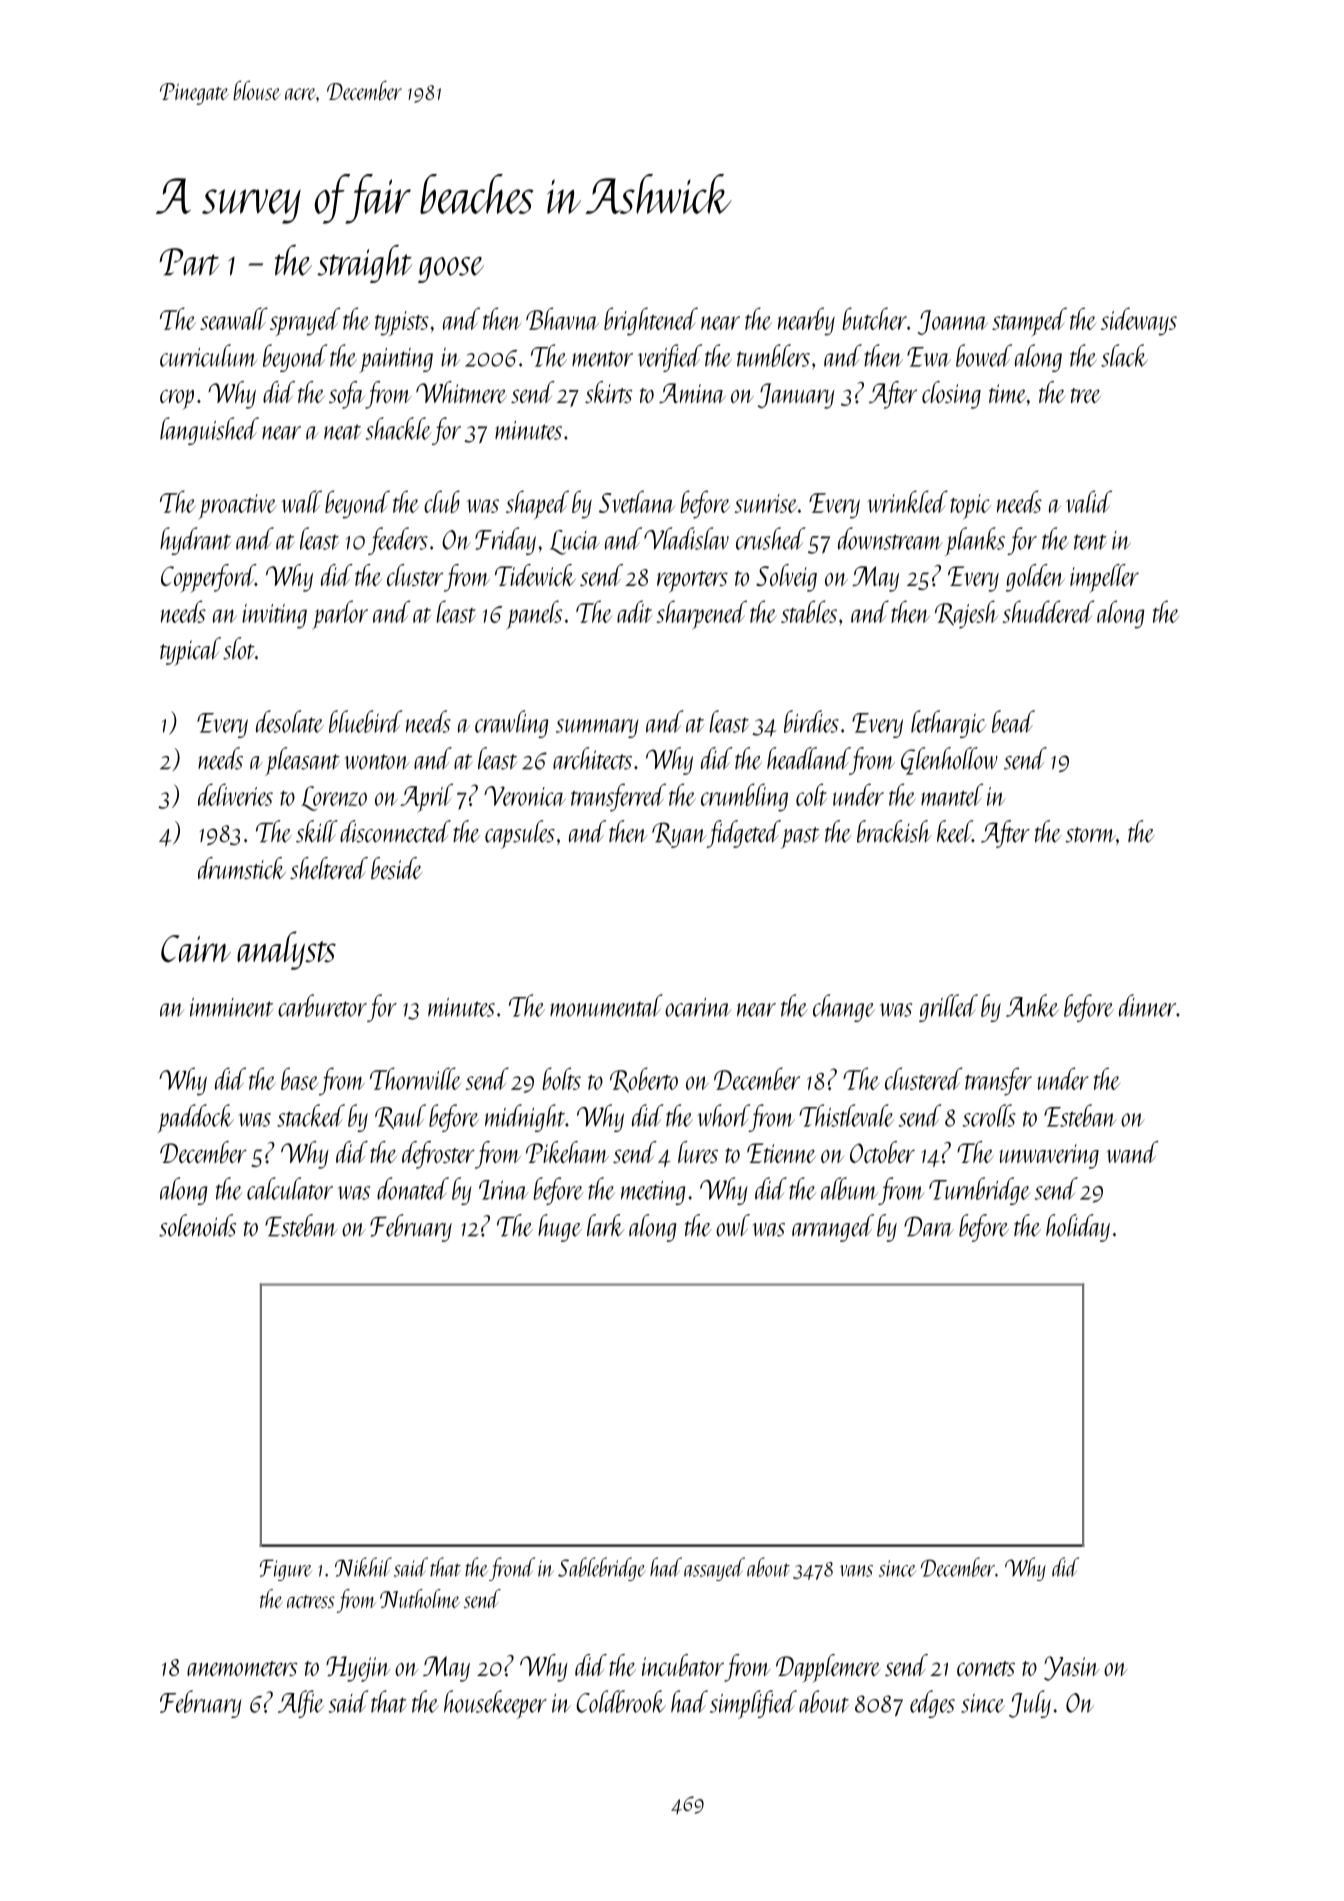 The image size is (1344, 1901). Describe the element at coordinates (986, 1668) in the screenshot. I see `cornets` at that location.
